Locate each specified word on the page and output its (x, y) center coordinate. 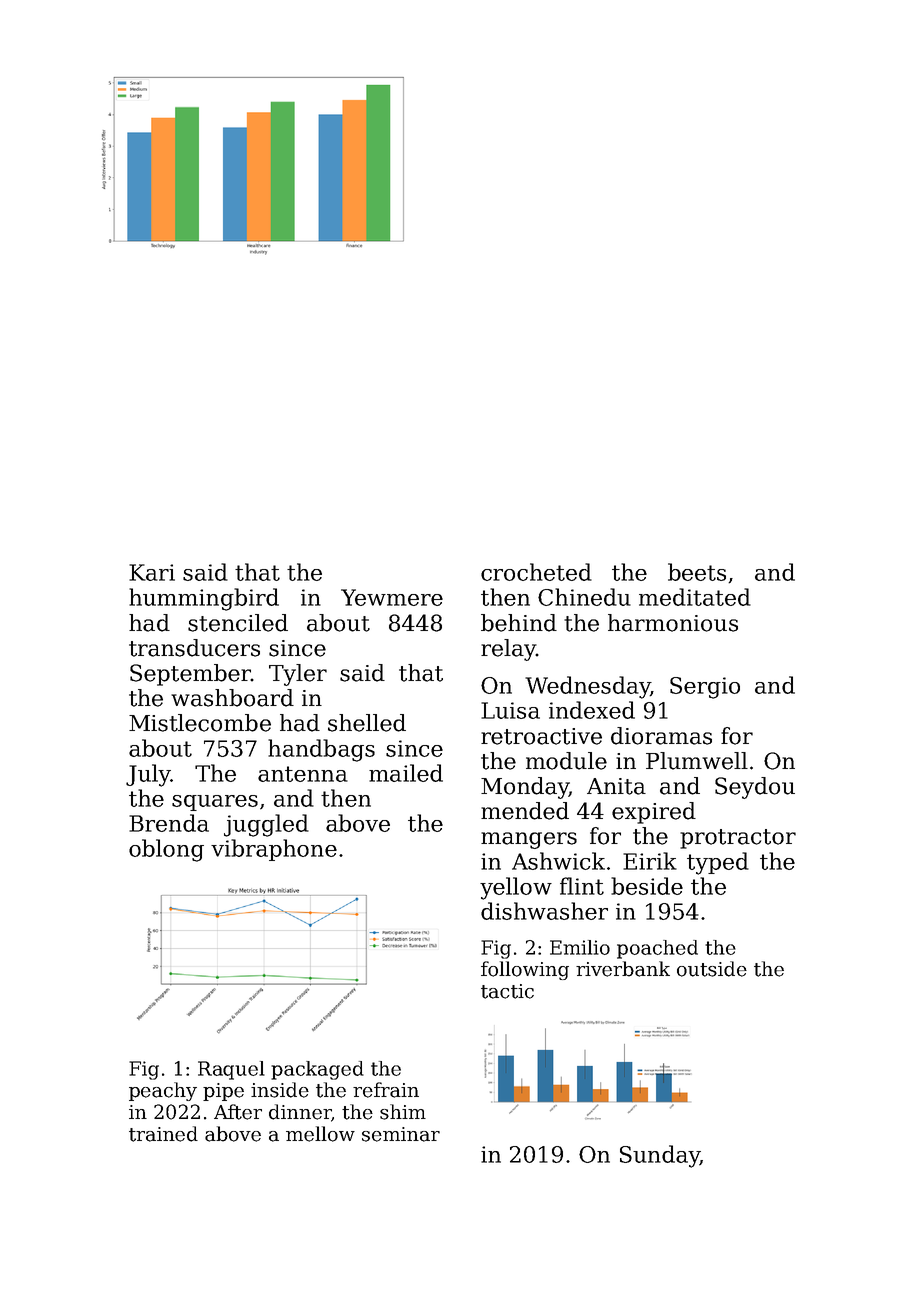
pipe (223, 1092)
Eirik (650, 861)
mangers (529, 840)
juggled (266, 825)
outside (712, 969)
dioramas (661, 736)
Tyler (298, 675)
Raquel (231, 1070)
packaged (317, 1070)
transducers (194, 648)
